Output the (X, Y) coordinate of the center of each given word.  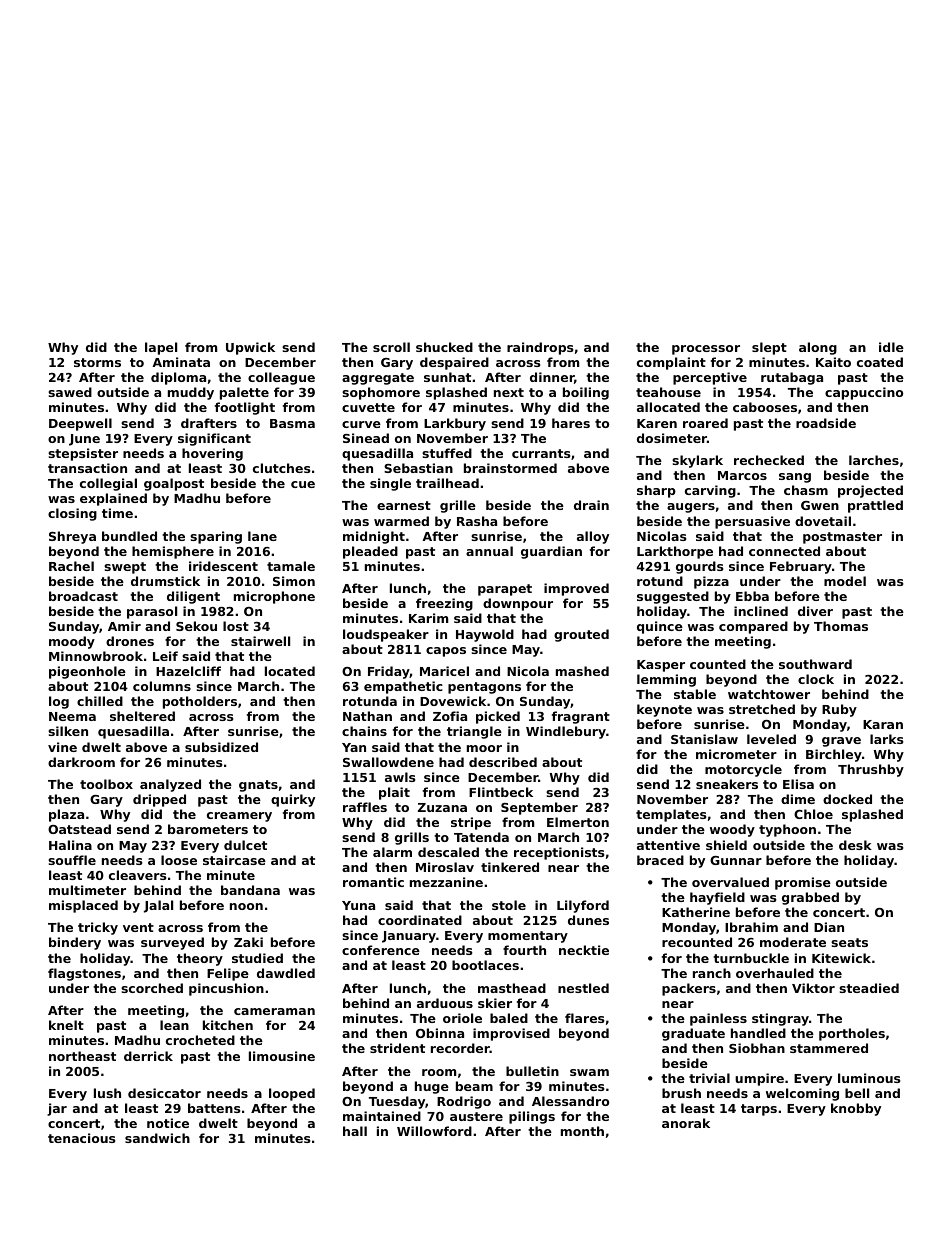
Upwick (250, 348)
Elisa (798, 784)
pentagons (484, 688)
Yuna (358, 905)
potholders (200, 702)
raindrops (540, 348)
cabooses (765, 407)
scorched (152, 988)
